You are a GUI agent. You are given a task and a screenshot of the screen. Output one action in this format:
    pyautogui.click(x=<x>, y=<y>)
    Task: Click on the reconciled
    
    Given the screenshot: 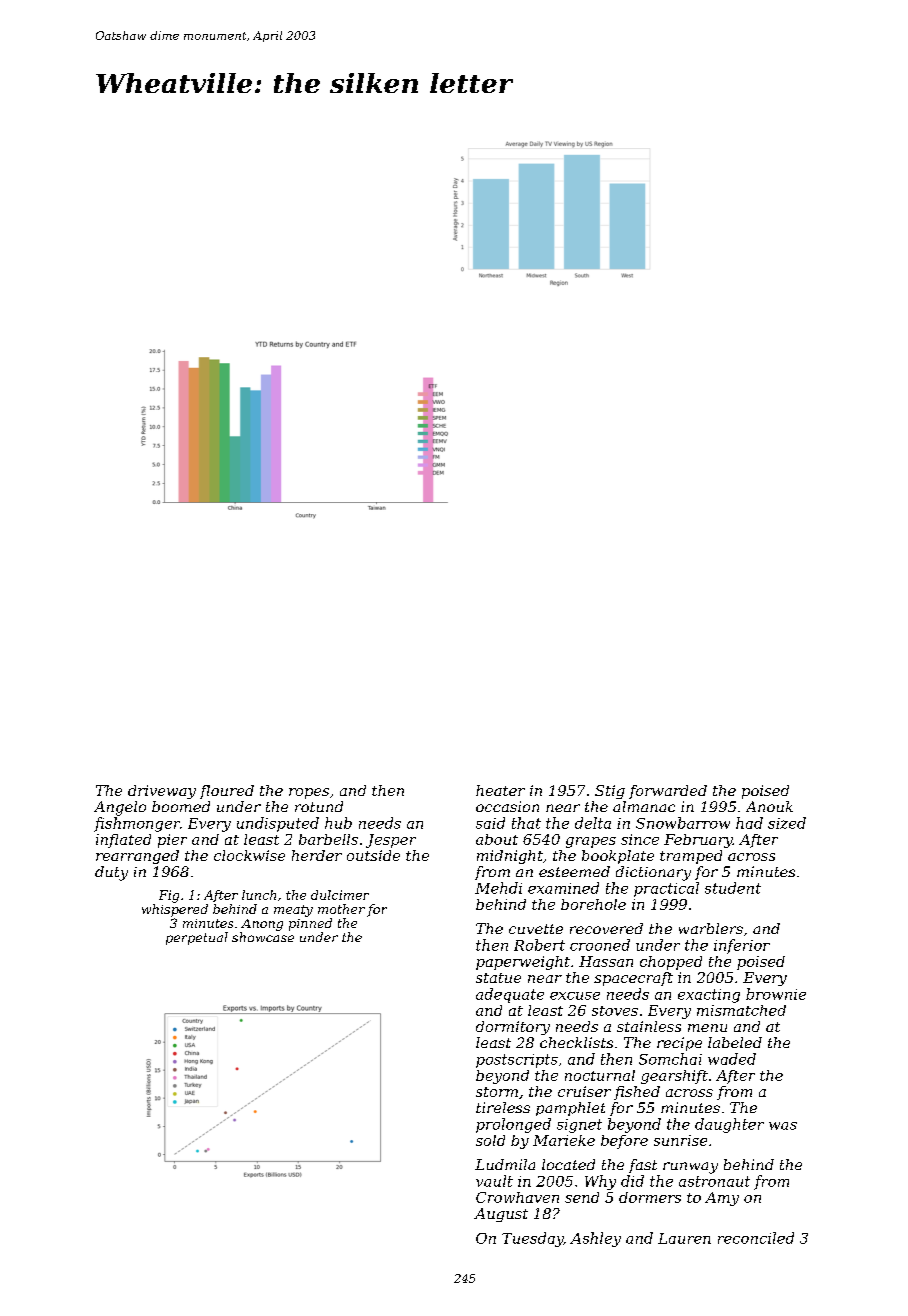 What is the action you would take?
    pyautogui.click(x=756, y=1238)
